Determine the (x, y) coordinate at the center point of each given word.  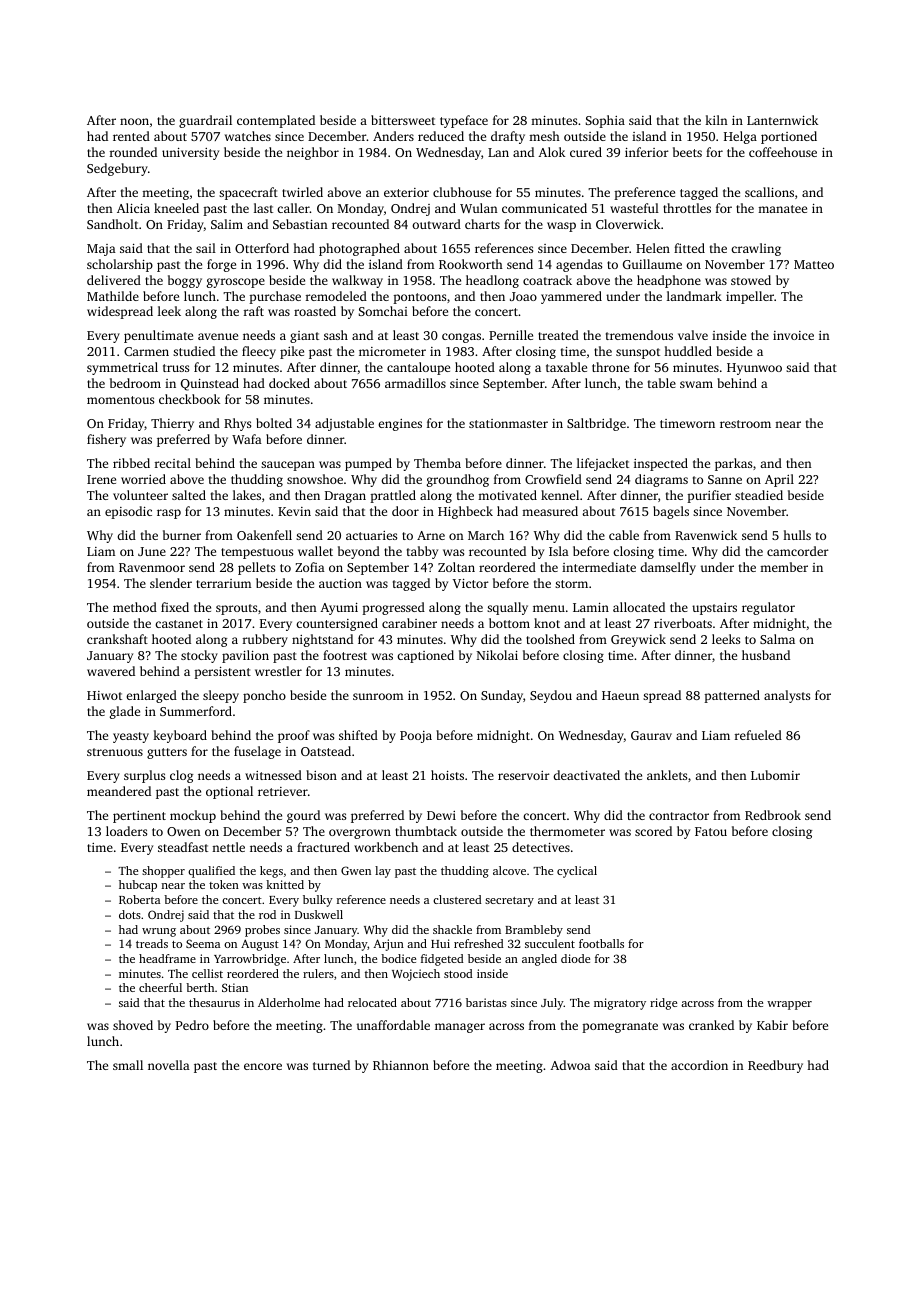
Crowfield (553, 479)
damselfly (668, 568)
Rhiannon (401, 1065)
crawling (756, 249)
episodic (128, 512)
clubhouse (462, 192)
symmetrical (122, 368)
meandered (119, 791)
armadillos (415, 383)
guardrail (205, 121)
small (128, 1065)
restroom (745, 424)
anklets (667, 775)
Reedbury (775, 1066)
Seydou (551, 696)
